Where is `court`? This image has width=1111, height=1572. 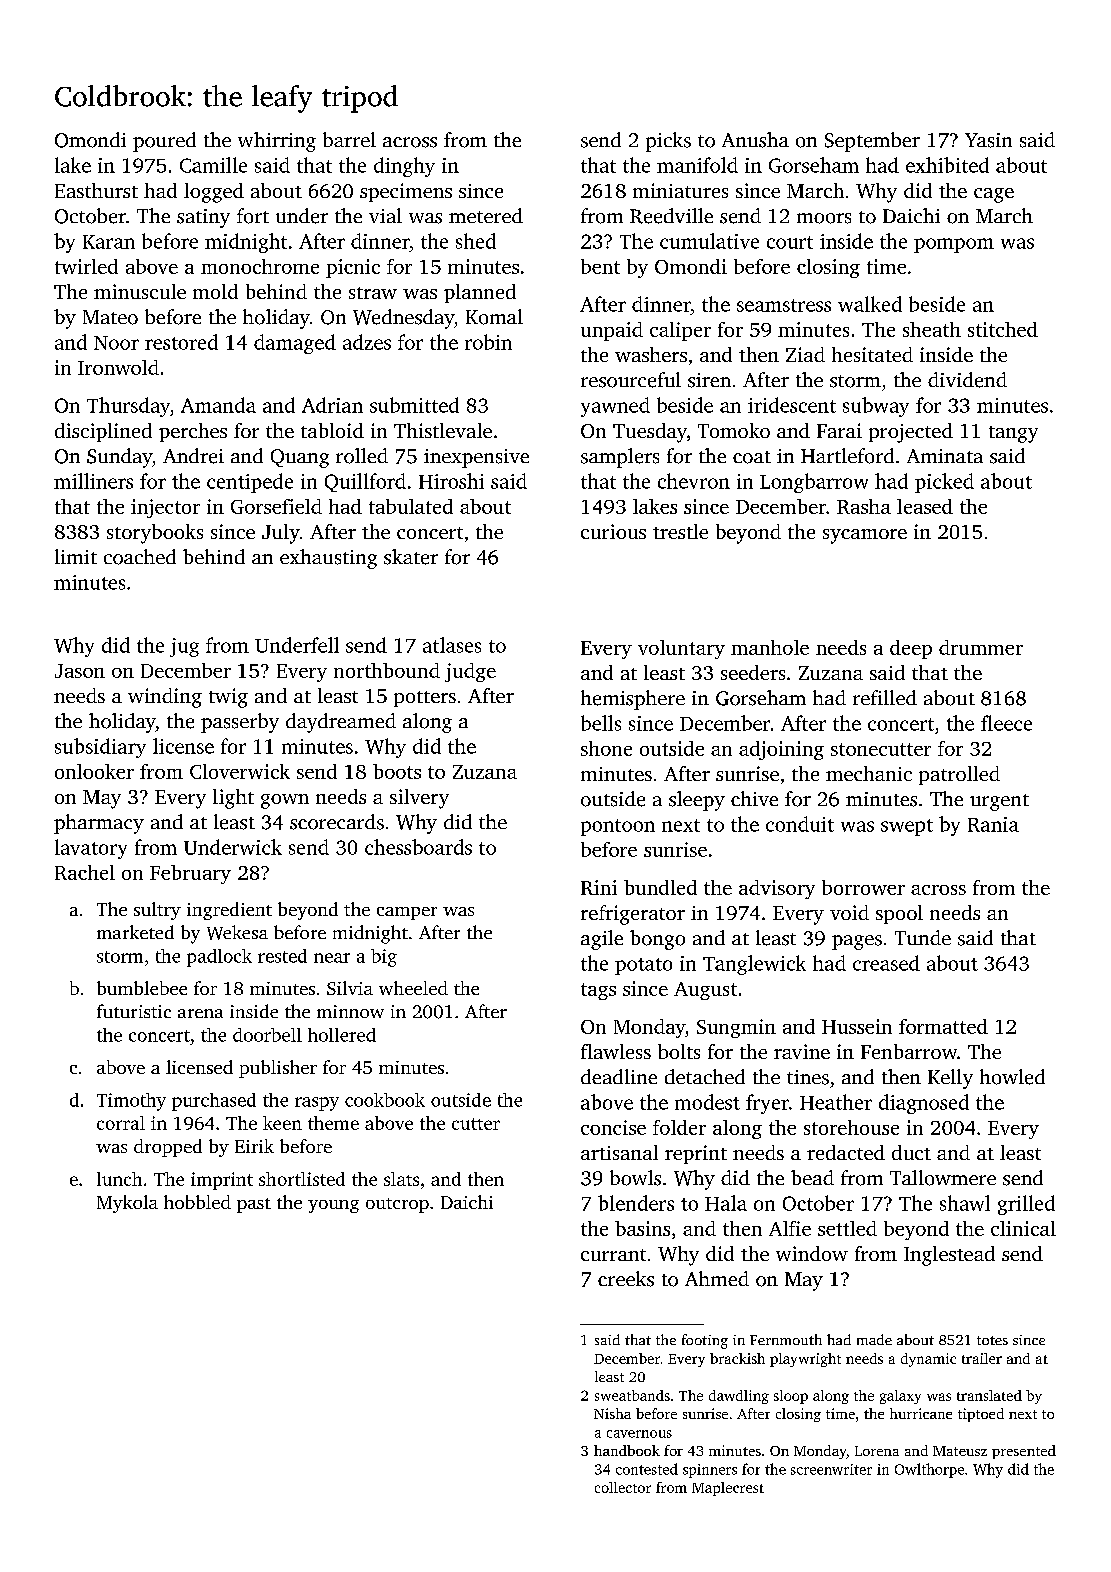 court is located at coordinates (790, 242).
